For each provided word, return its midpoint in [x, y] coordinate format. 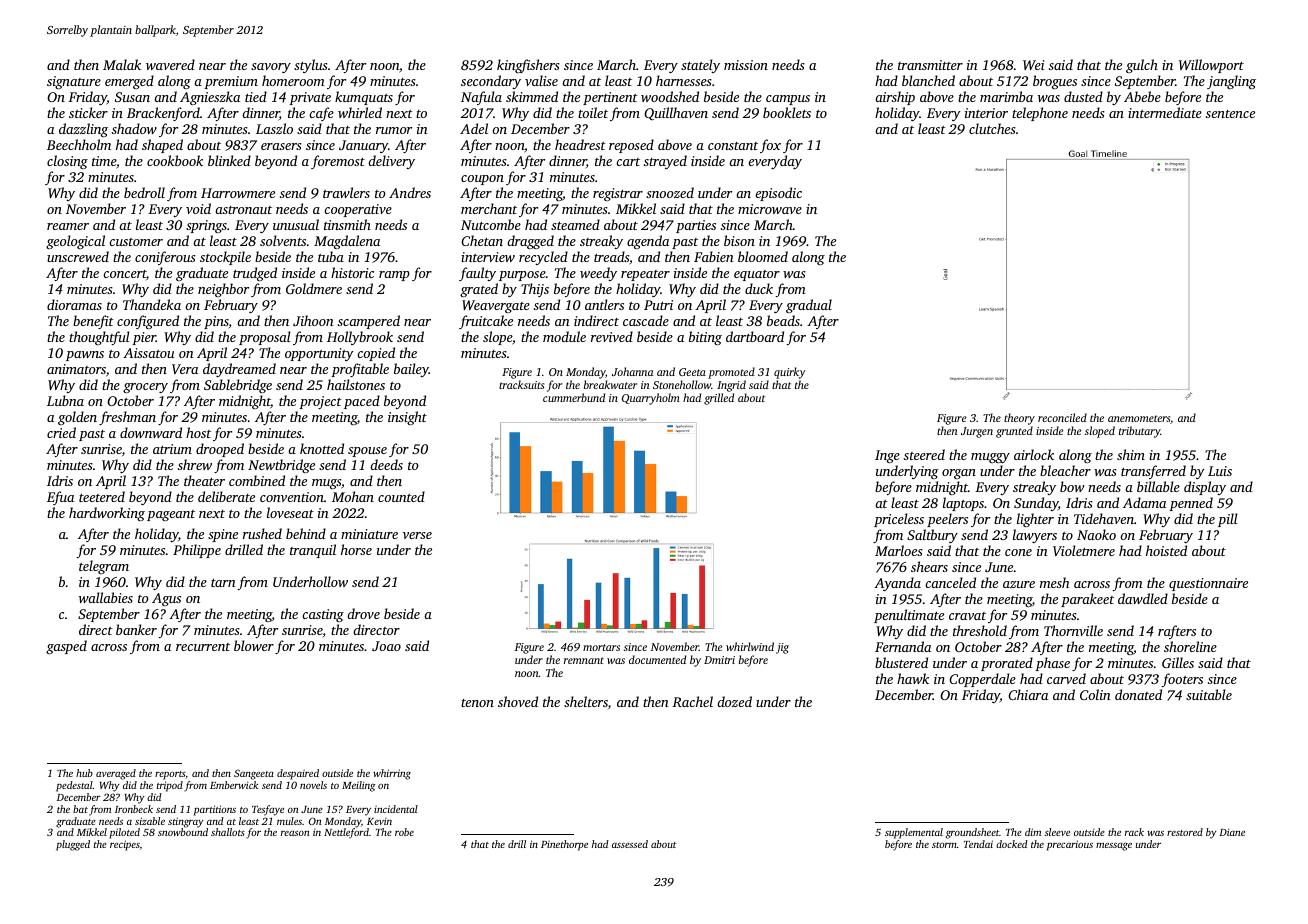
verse [417, 535]
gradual [809, 306]
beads [783, 320]
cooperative [358, 210]
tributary [1140, 432]
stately [700, 66]
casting [323, 615]
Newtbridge [281, 466]
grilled [719, 399]
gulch [1142, 66]
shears [929, 566]
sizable [150, 821]
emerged [129, 82]
